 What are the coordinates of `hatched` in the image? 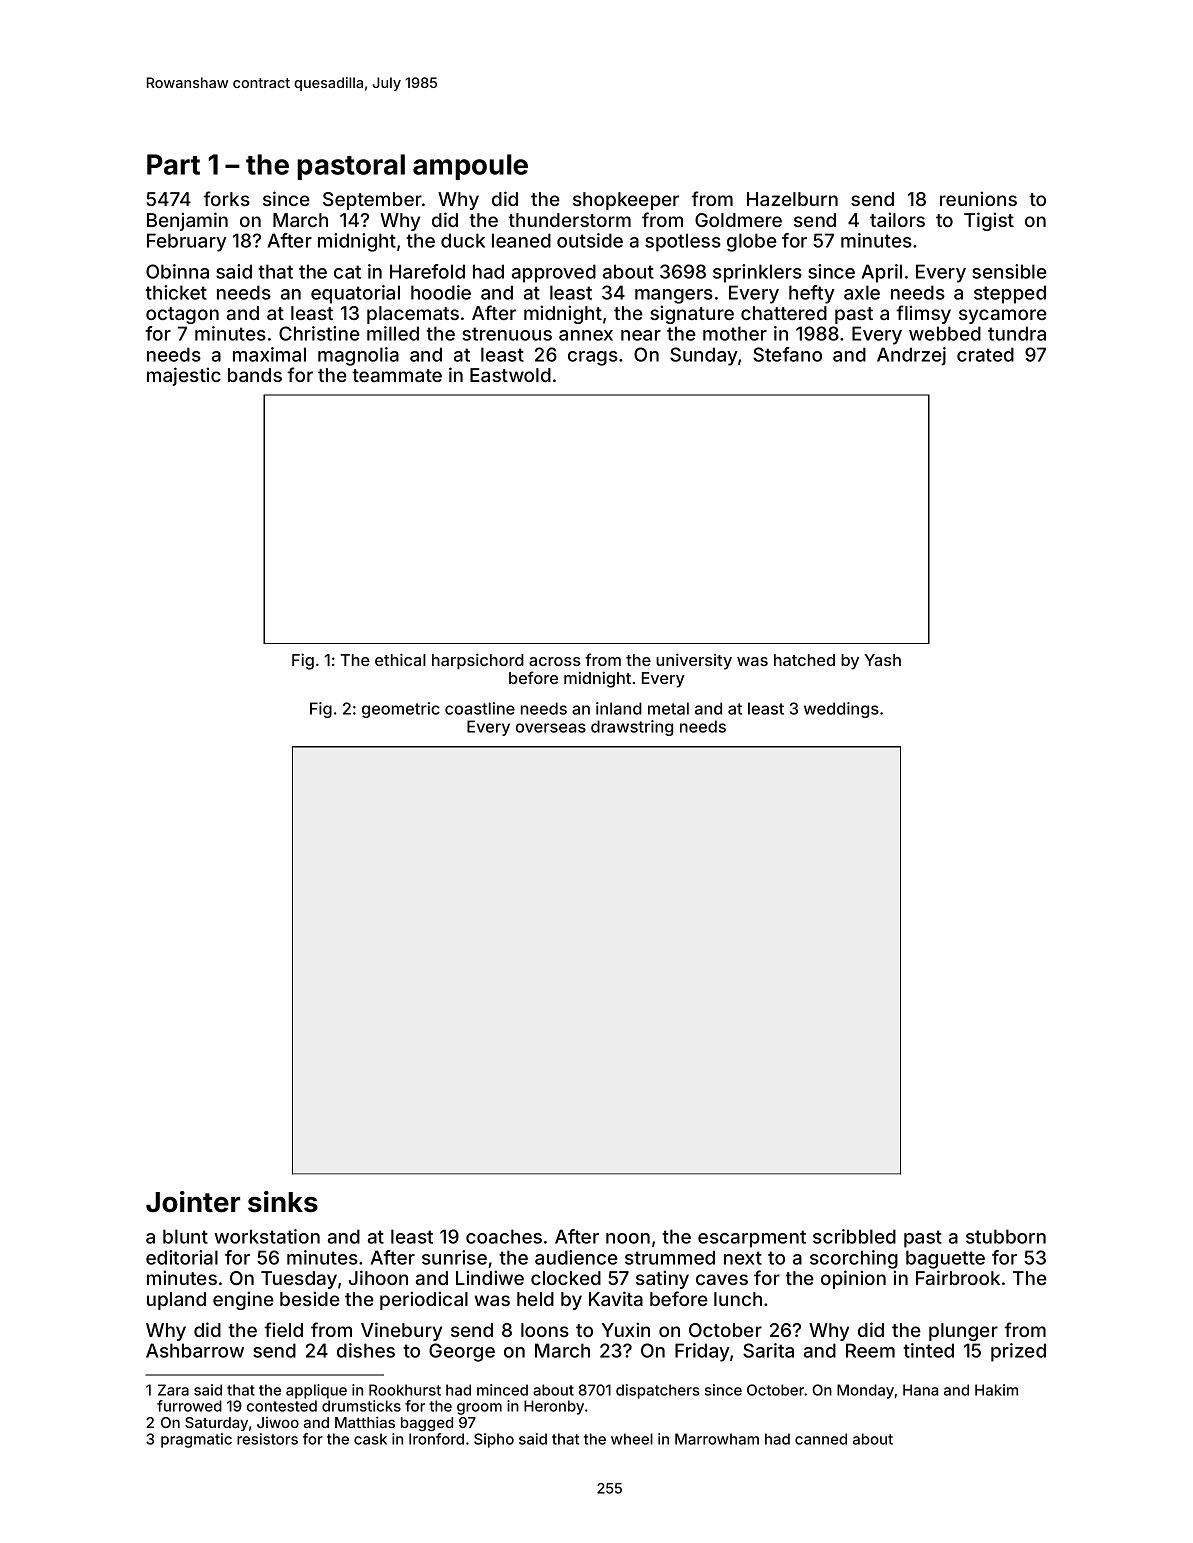 It's located at (804, 660).
